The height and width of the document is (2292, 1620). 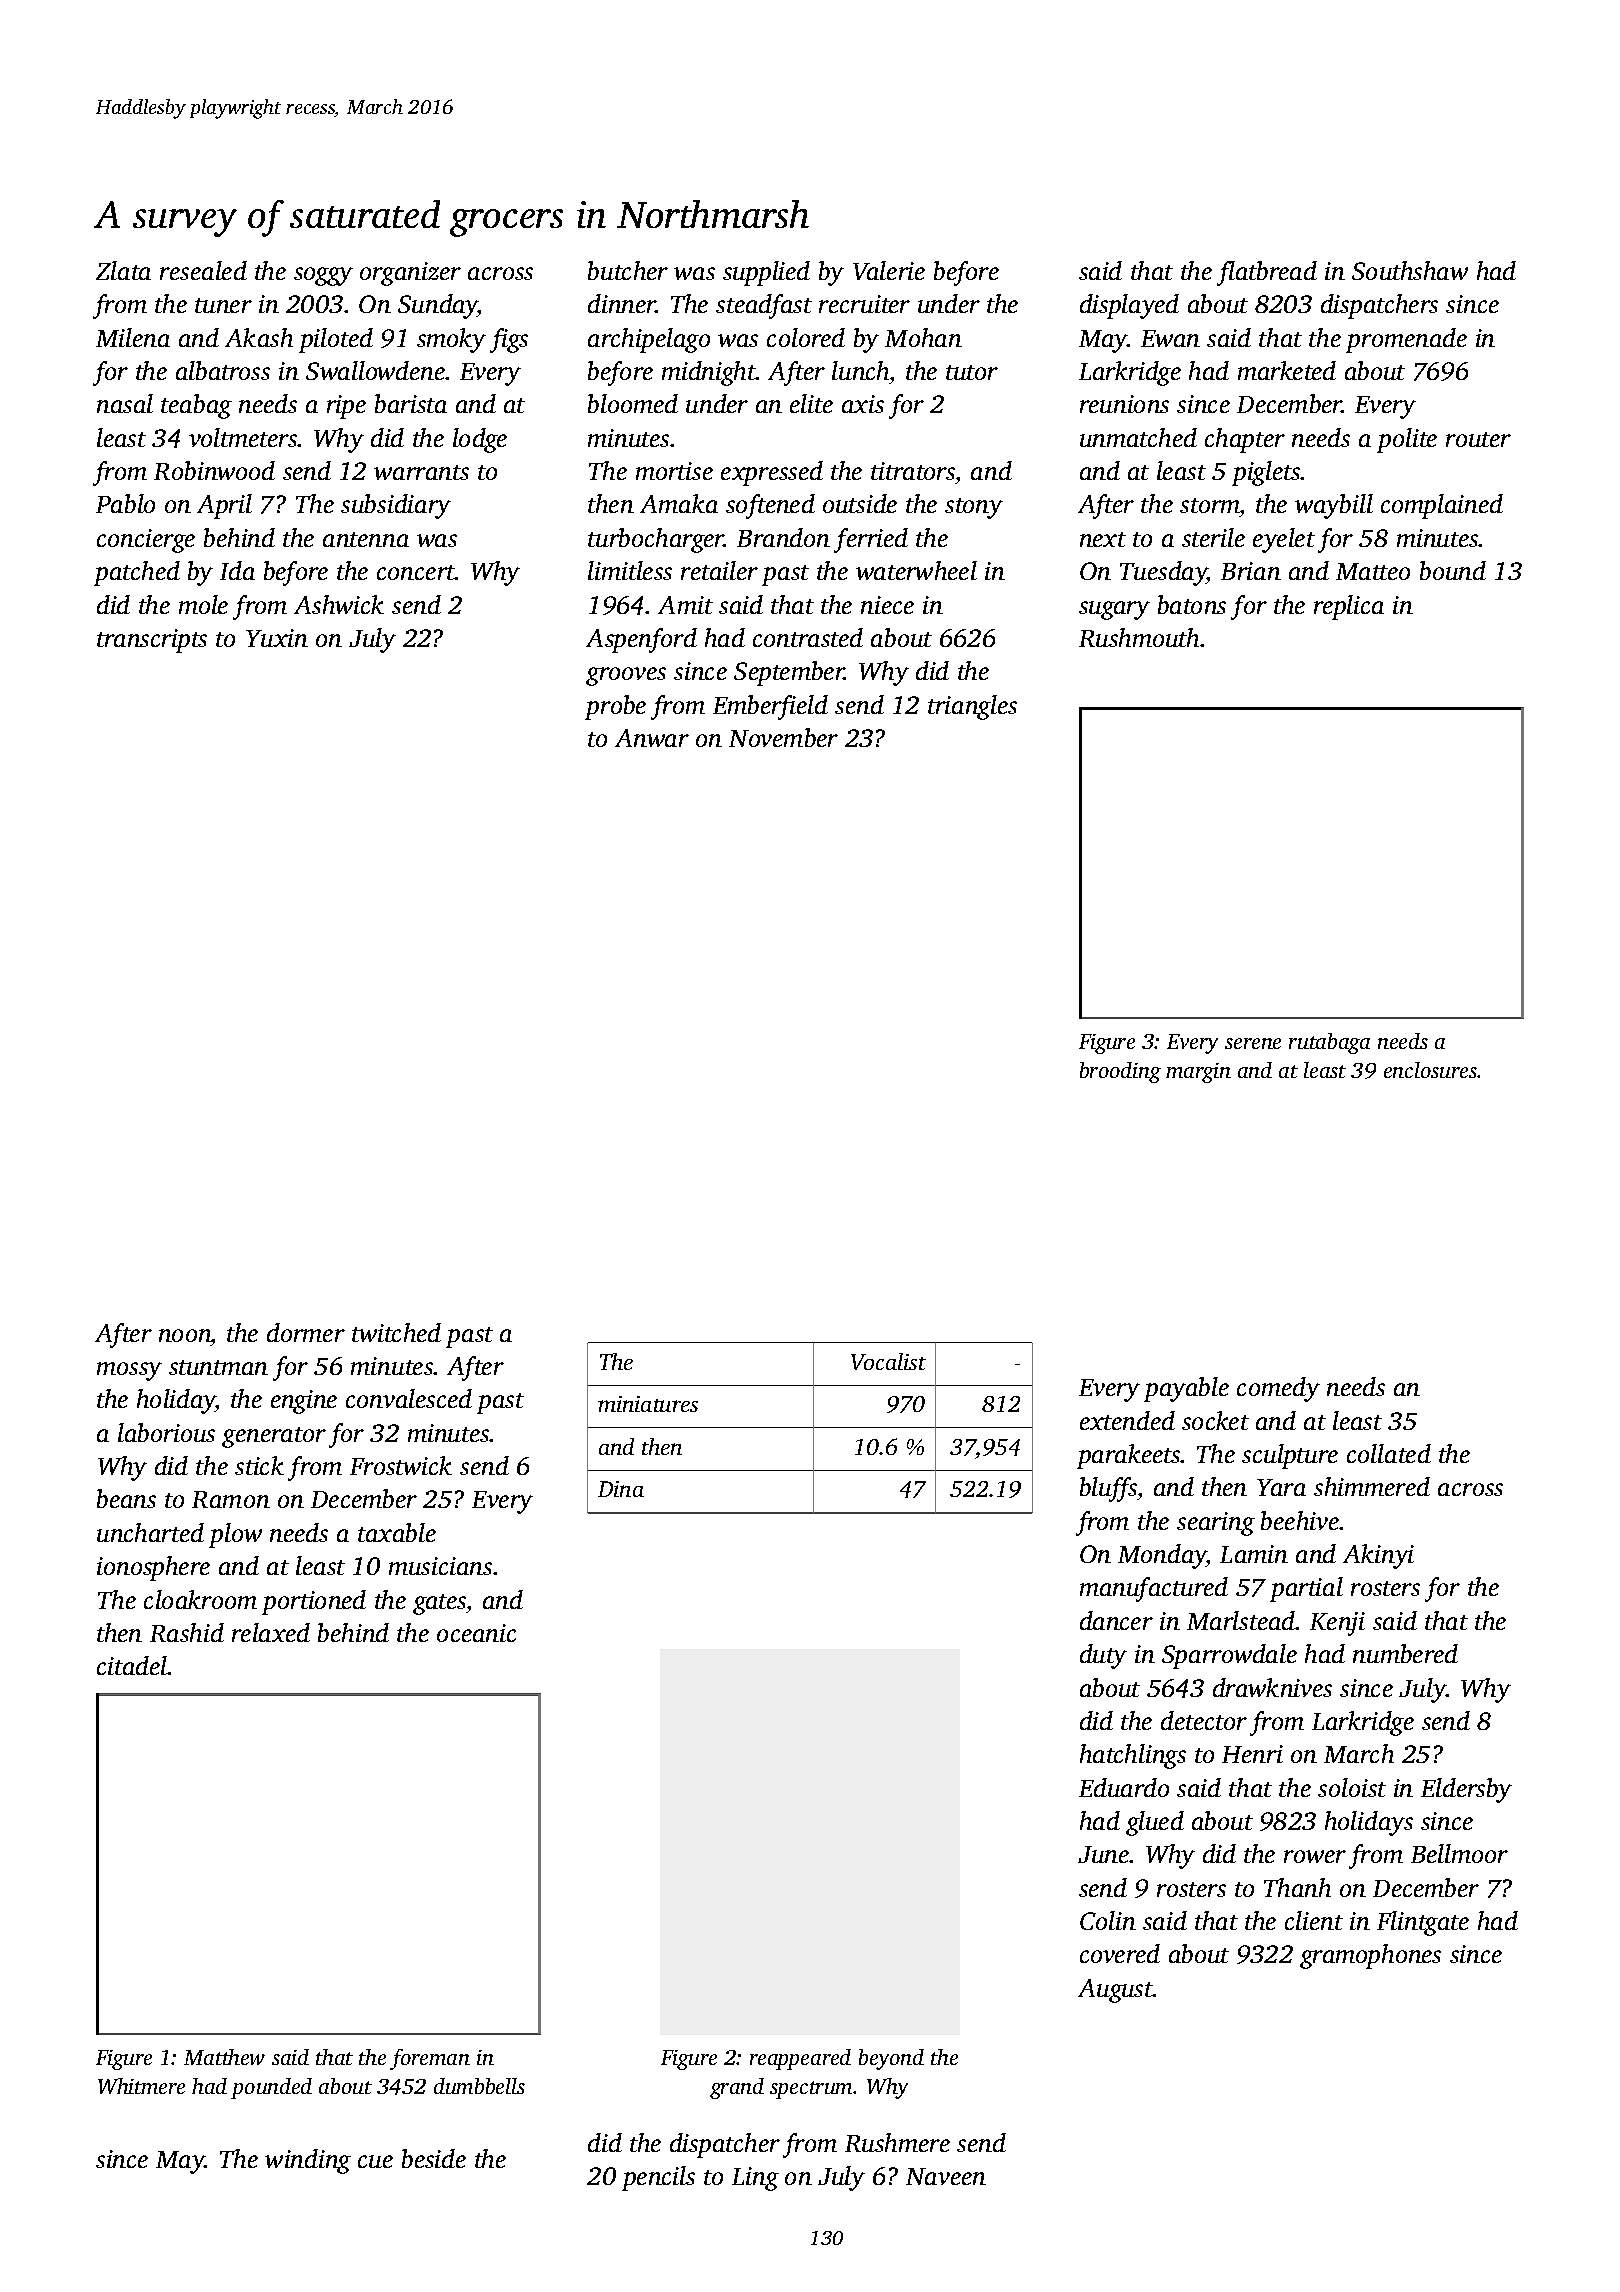 What do you see at coordinates (1405, 1653) in the document?
I see `numbered` at bounding box center [1405, 1653].
